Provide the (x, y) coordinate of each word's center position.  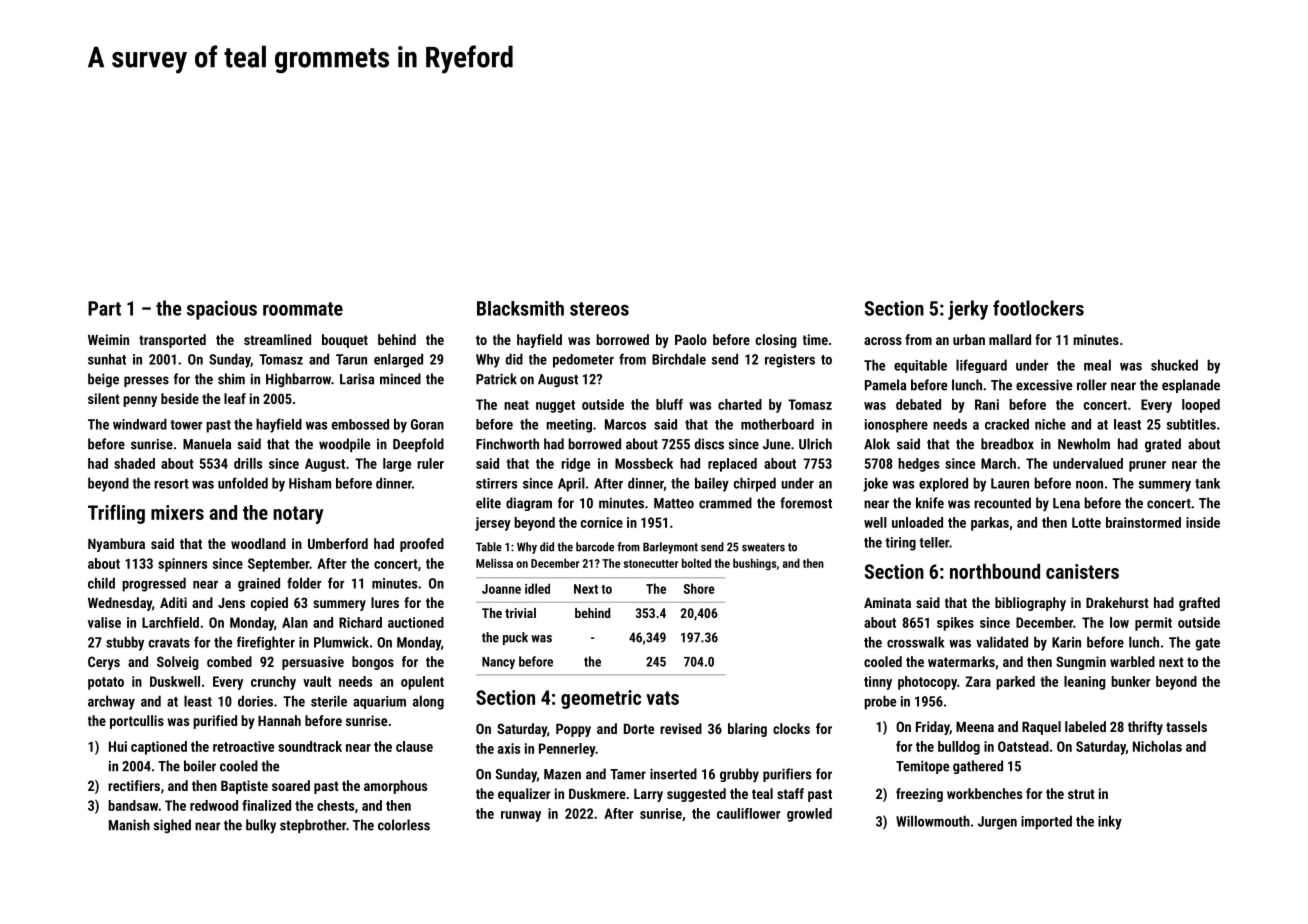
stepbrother (313, 826)
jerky (968, 310)
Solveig (178, 663)
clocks (791, 728)
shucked (1174, 365)
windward (140, 424)
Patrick (496, 379)
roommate (303, 309)
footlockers (1038, 308)
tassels (1186, 726)
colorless (404, 825)
